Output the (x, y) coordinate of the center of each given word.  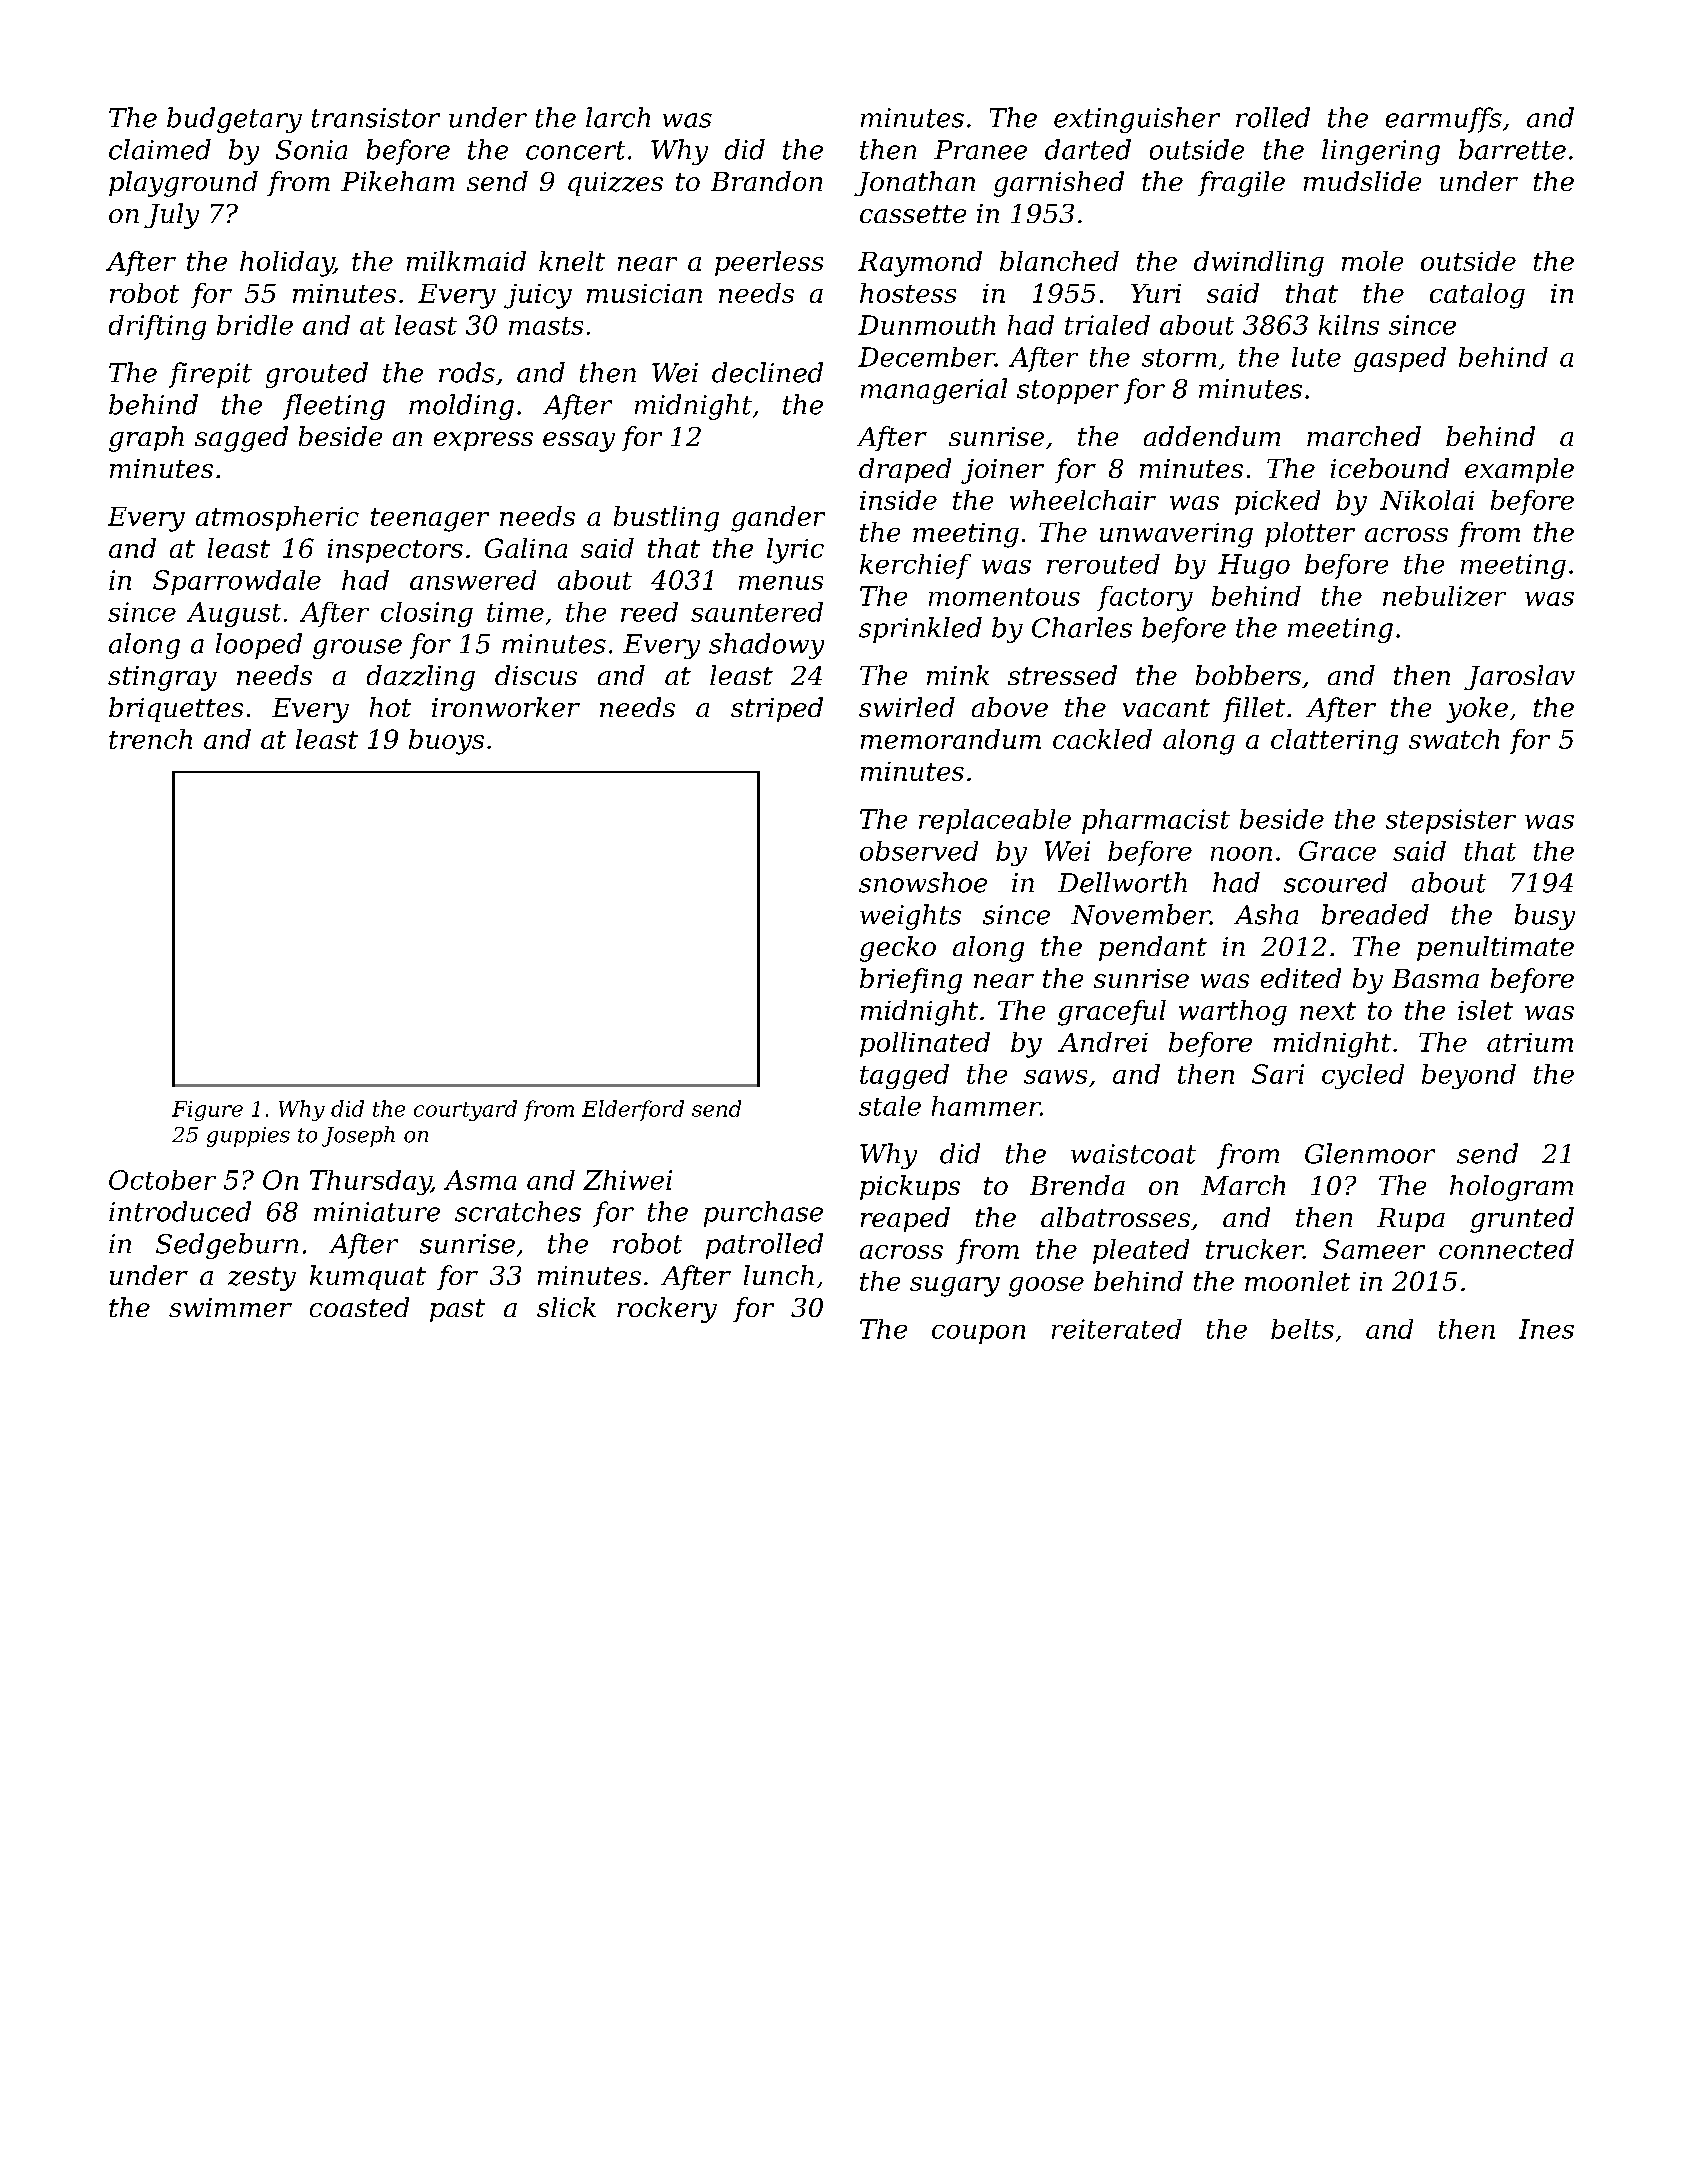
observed (919, 851)
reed (649, 612)
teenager (430, 520)
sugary (955, 1287)
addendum (1212, 436)
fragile (1241, 184)
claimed (160, 149)
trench (150, 739)
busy (1545, 917)
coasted (359, 1307)
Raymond (920, 264)
